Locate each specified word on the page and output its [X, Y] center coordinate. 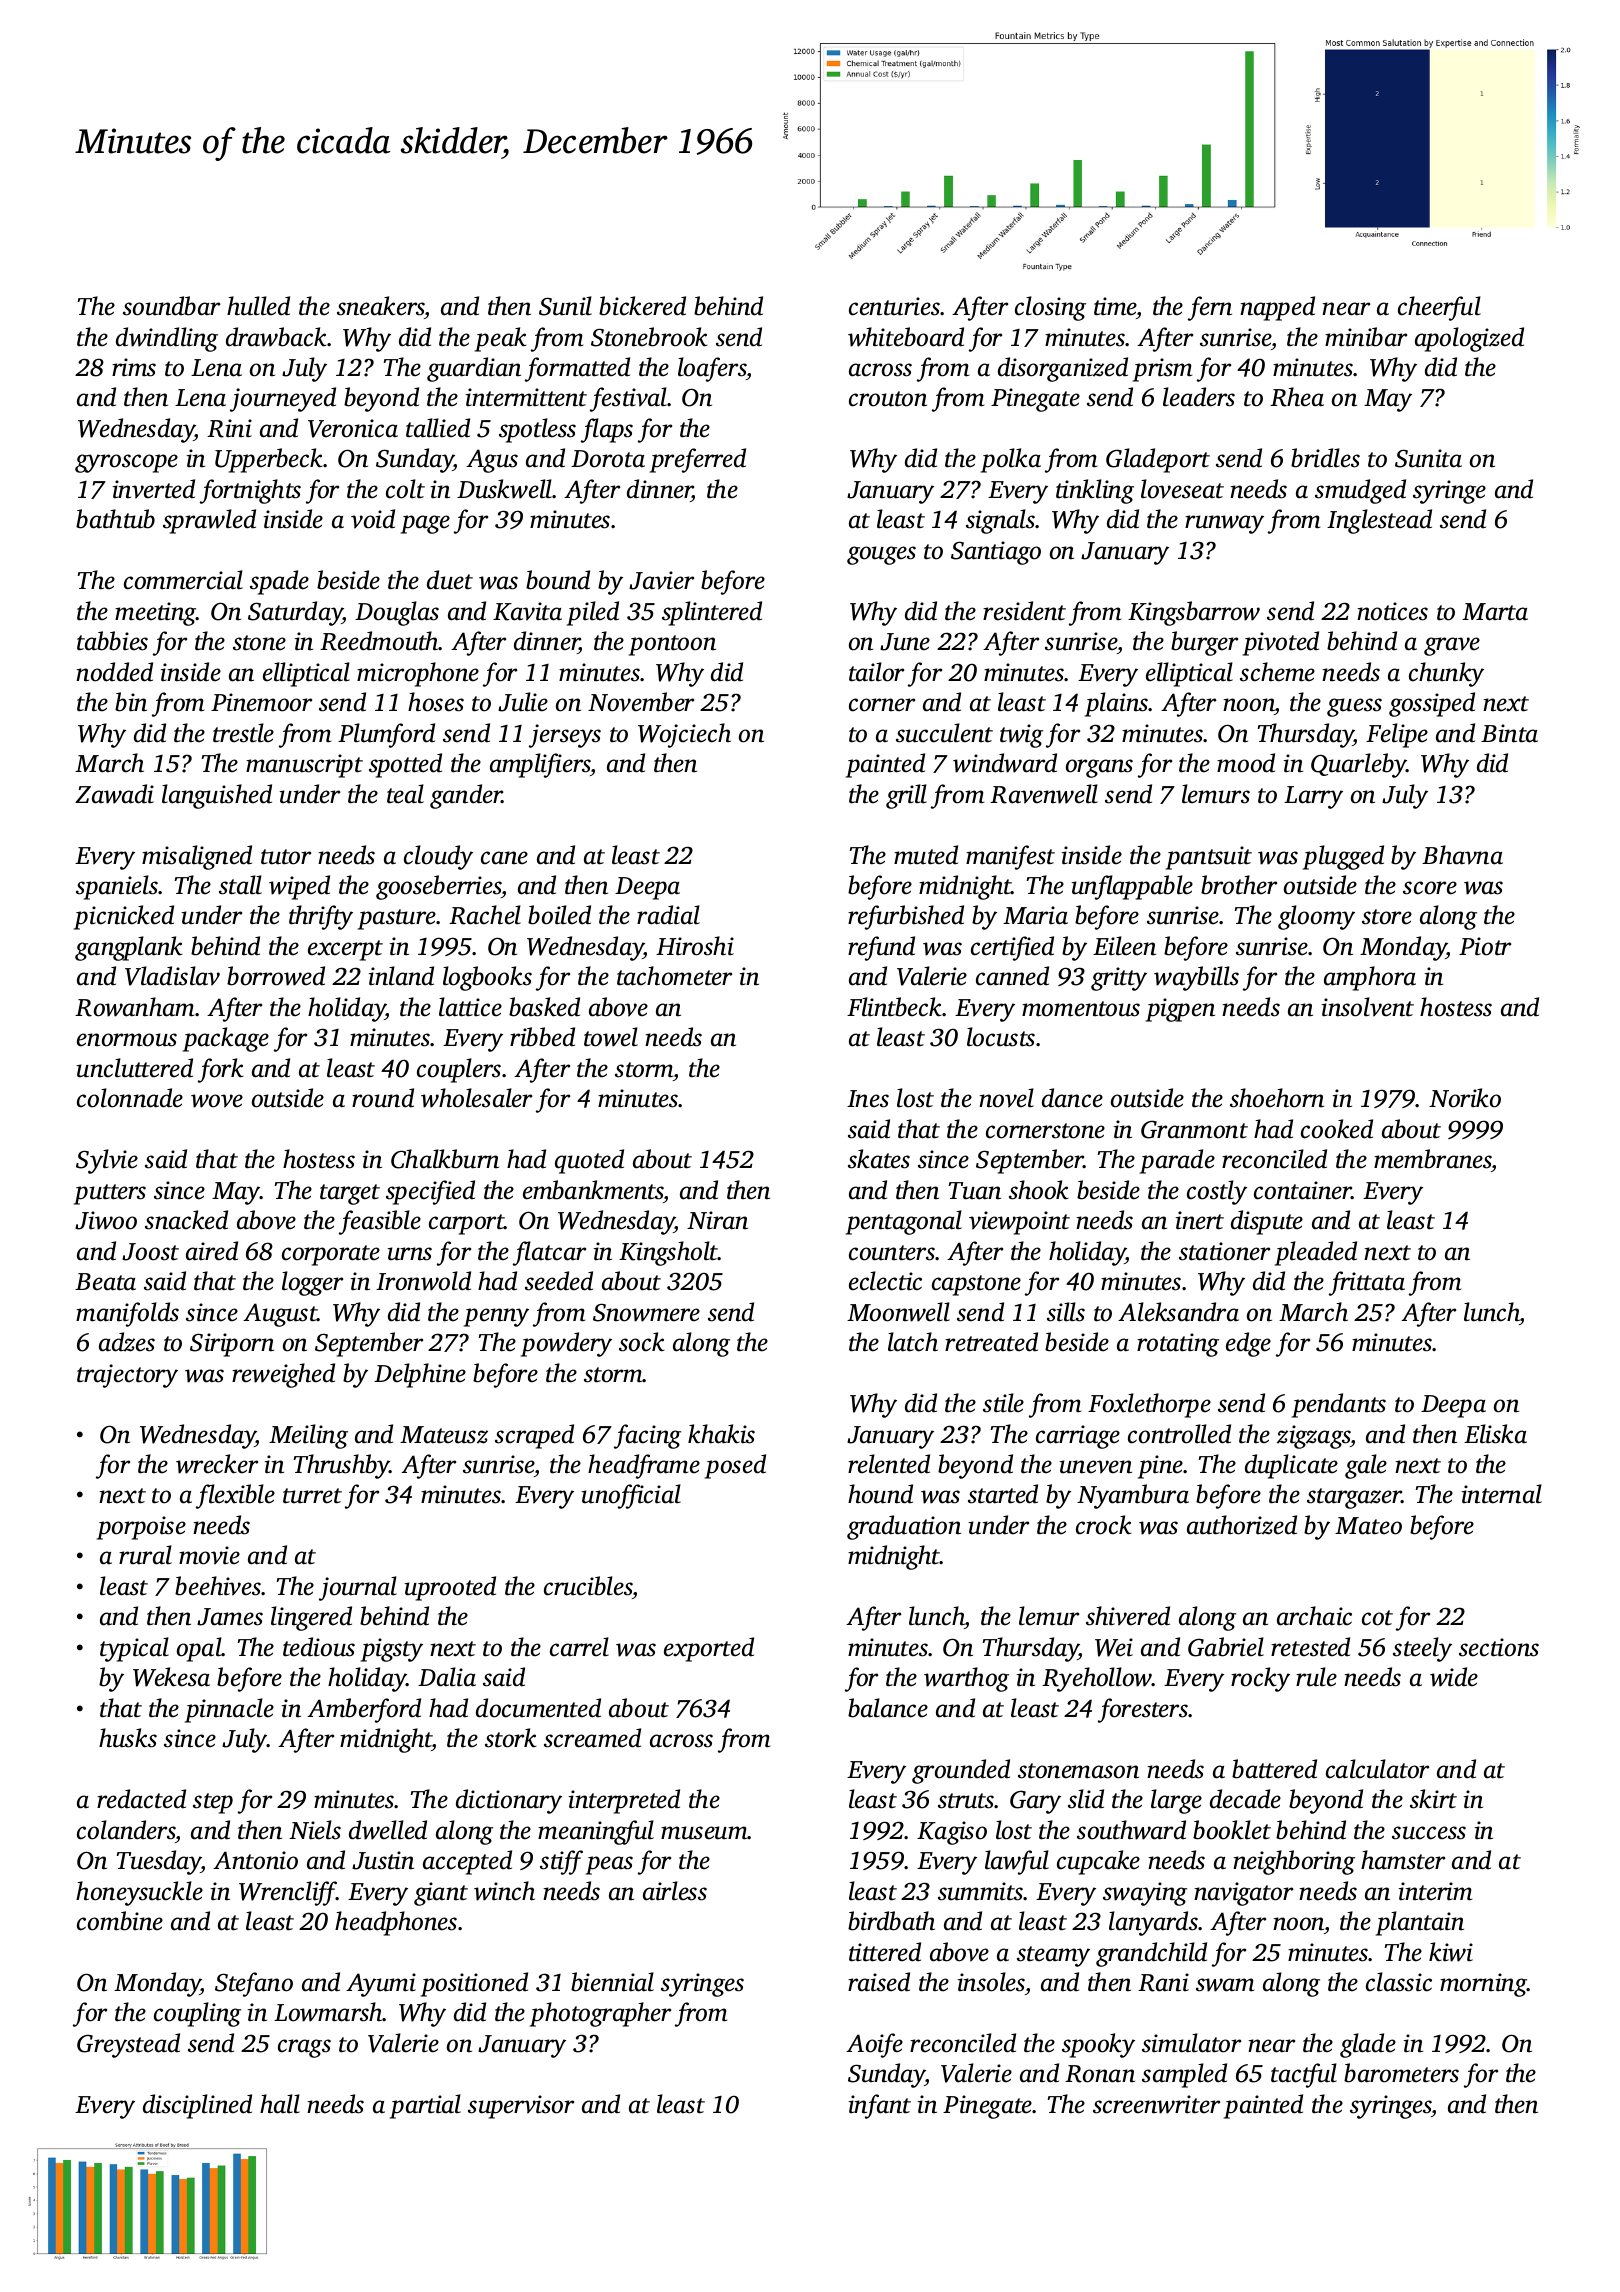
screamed [592, 1738]
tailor [876, 672]
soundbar [171, 306]
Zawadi [114, 794]
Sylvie [107, 1161]
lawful [1017, 1862]
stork [511, 1738]
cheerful [1439, 308]
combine [120, 1921]
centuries [894, 306]
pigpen [1180, 1010]
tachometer [674, 976]
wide [1454, 1677]
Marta [1495, 612]
